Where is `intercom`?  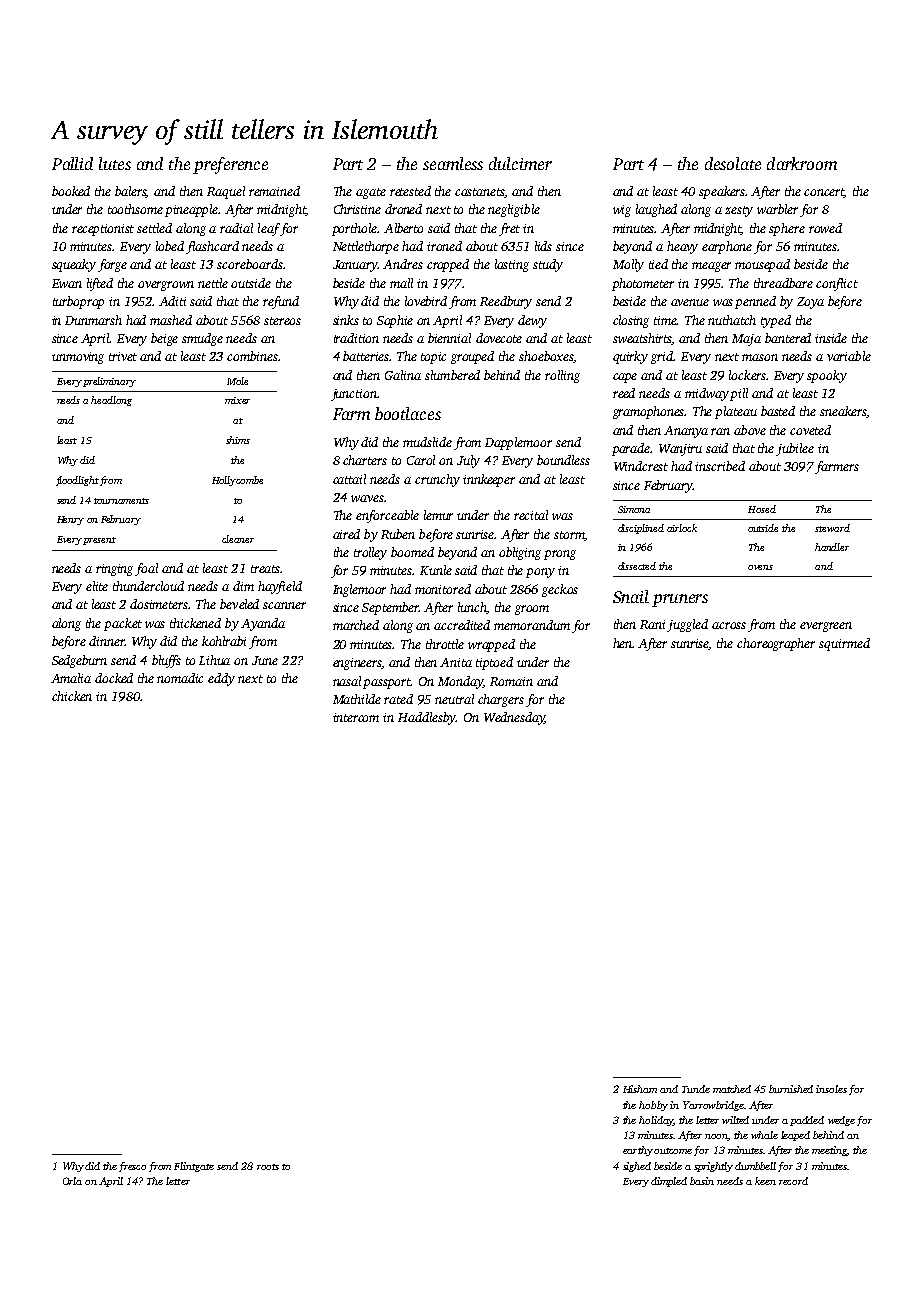
intercom is located at coordinates (356, 717).
